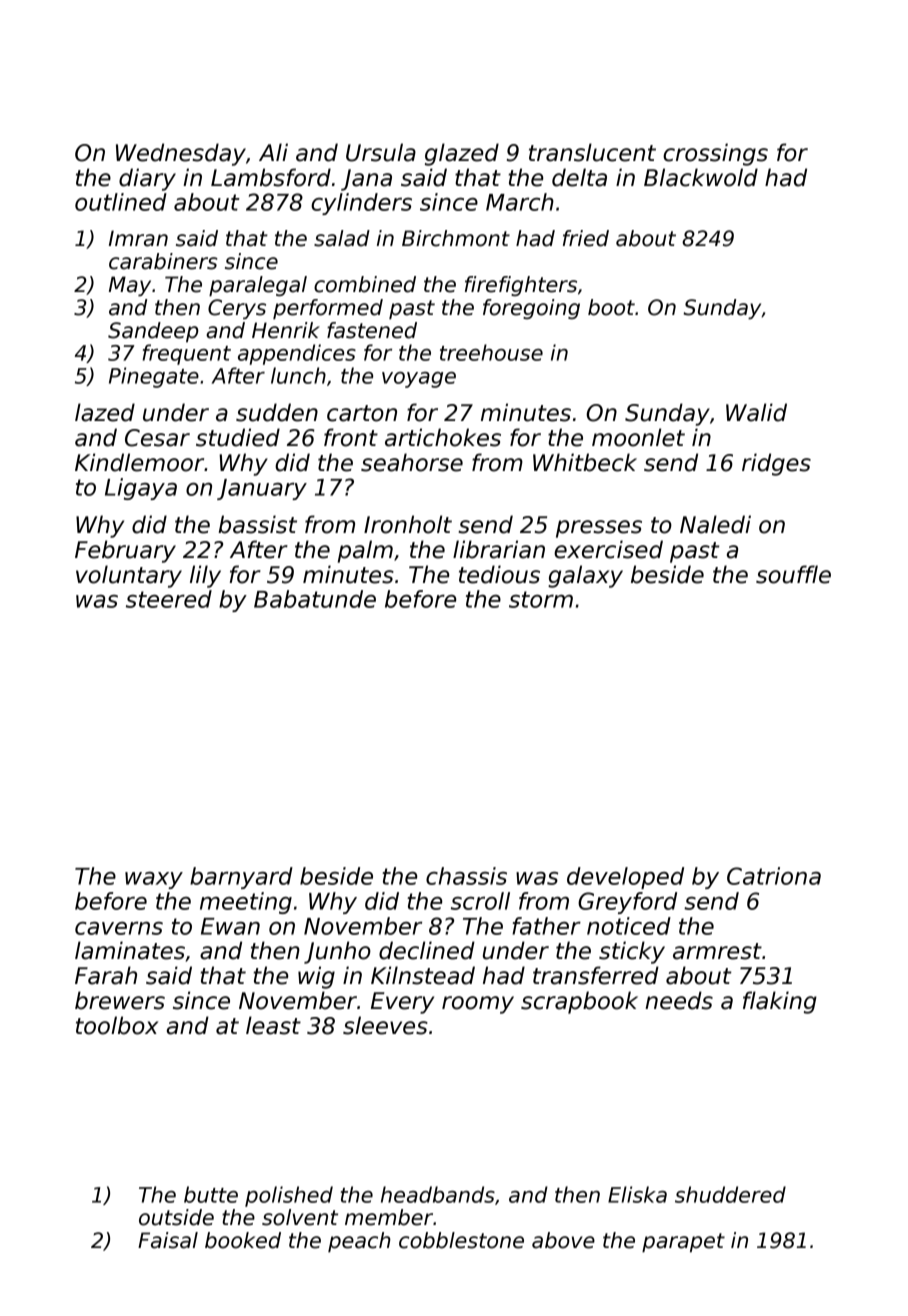 The height and width of the screenshot is (1316, 908). Describe the element at coordinates (546, 926) in the screenshot. I see `father` at that location.
